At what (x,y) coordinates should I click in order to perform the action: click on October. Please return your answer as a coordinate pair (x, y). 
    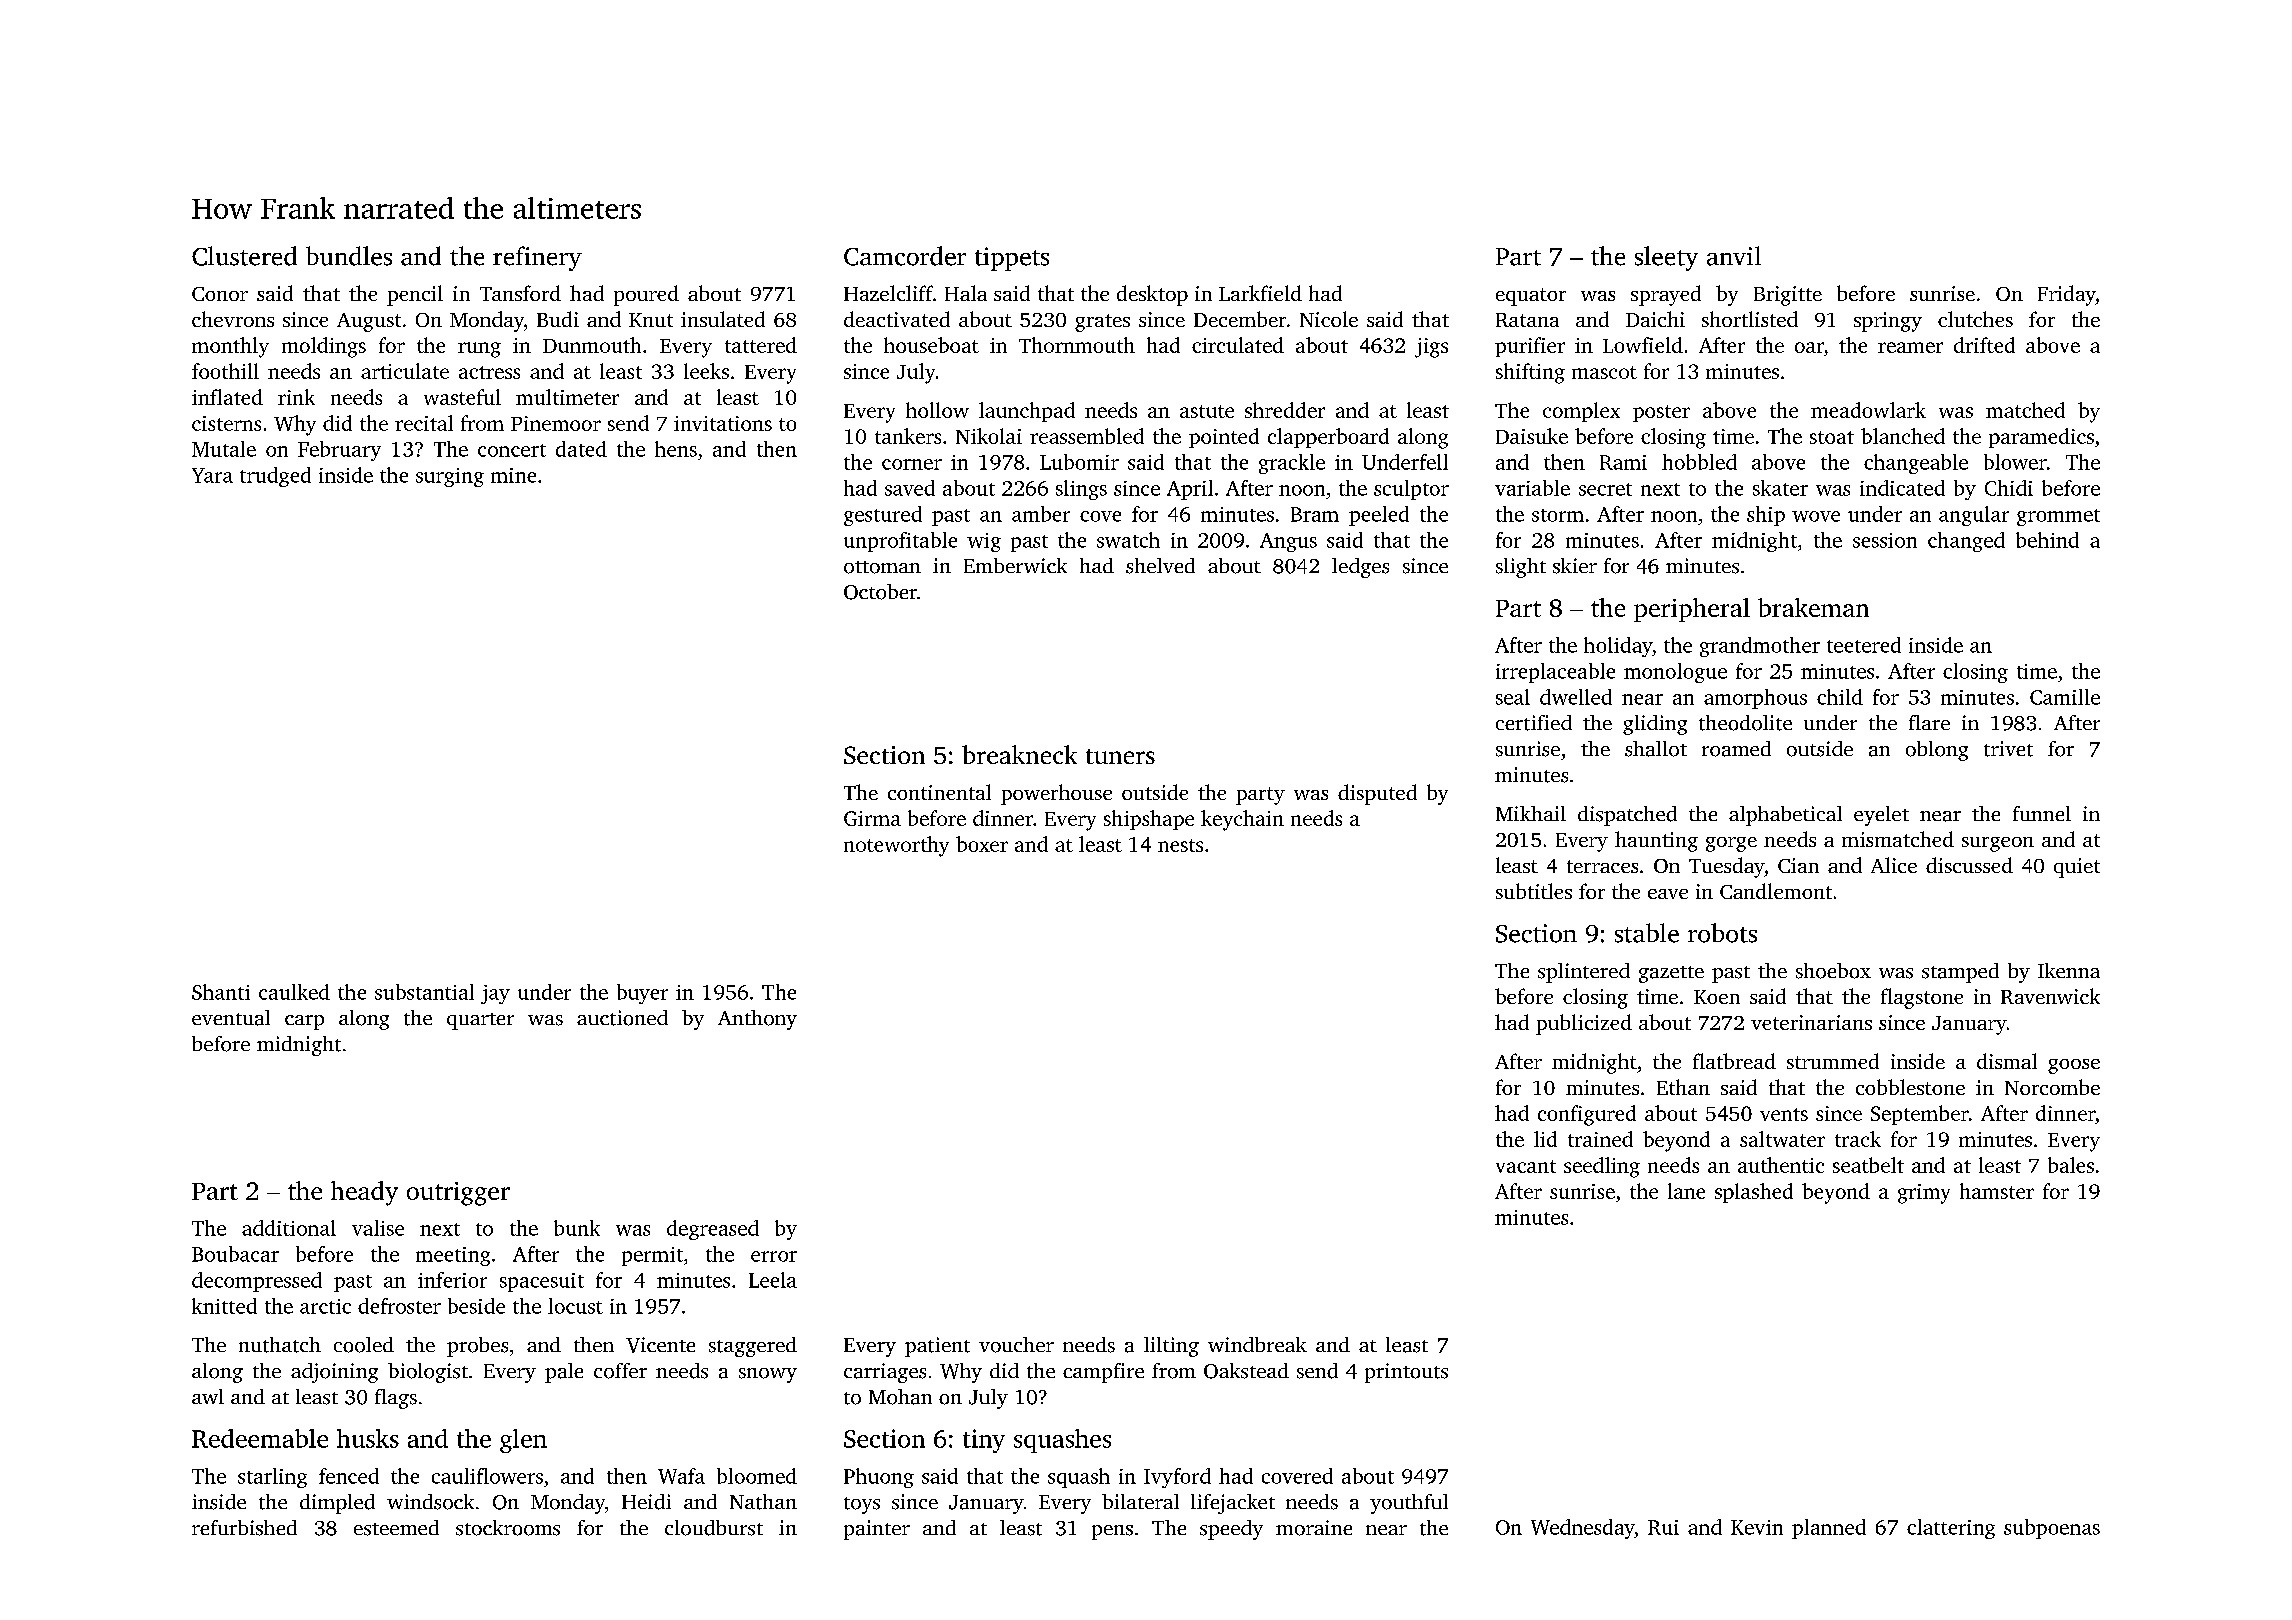
    Looking at the image, I should click on (880, 592).
